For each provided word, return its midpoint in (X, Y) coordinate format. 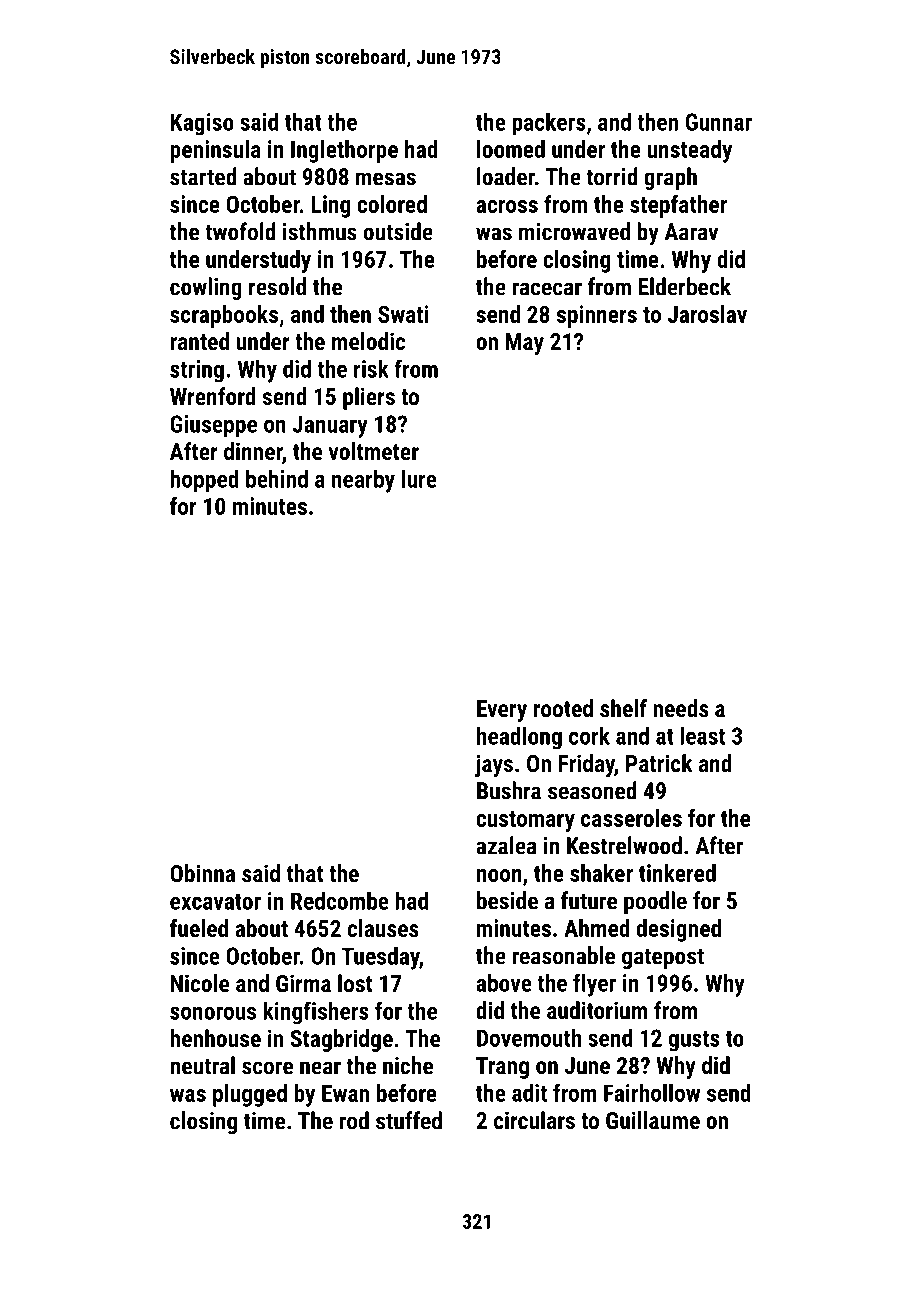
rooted (563, 708)
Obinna (202, 873)
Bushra (509, 790)
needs (681, 708)
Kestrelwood (624, 845)
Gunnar (719, 122)
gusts (694, 1041)
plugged (250, 1095)
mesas (386, 179)
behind (277, 478)
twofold (240, 231)
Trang (502, 1068)
